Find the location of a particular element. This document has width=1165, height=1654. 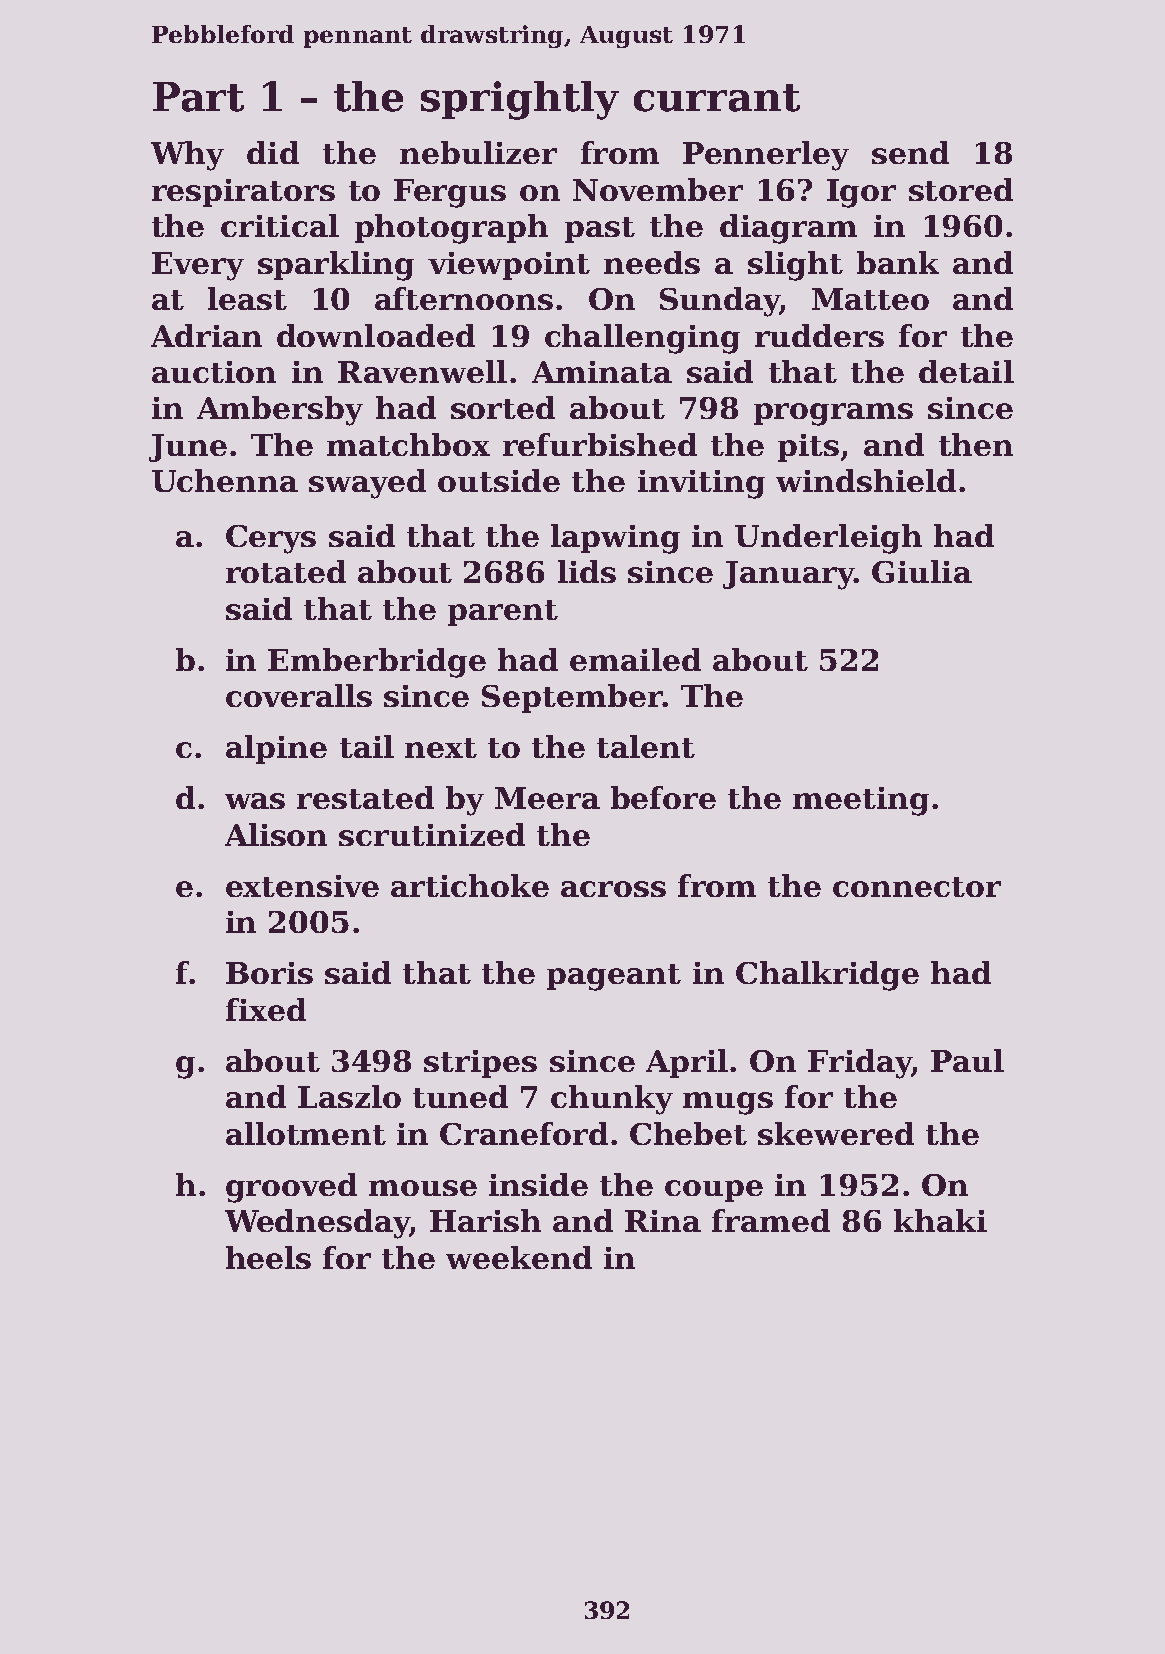

needs is located at coordinates (652, 262).
